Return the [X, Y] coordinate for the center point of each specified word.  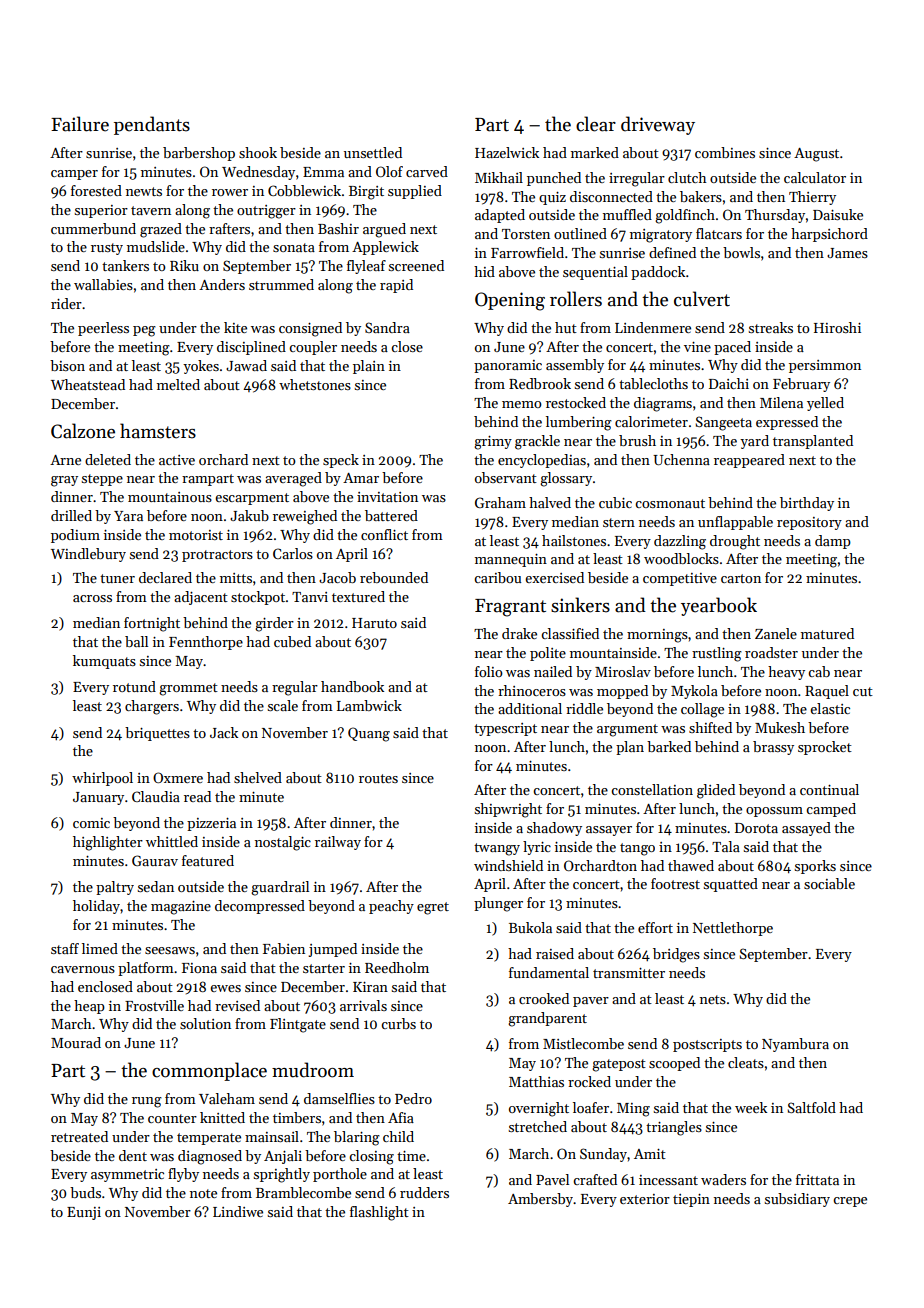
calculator [815, 177]
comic [91, 823]
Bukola [530, 927]
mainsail [272, 1136]
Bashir [338, 228]
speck [341, 461]
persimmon [825, 366]
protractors [217, 556]
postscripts [707, 1045]
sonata [294, 247]
